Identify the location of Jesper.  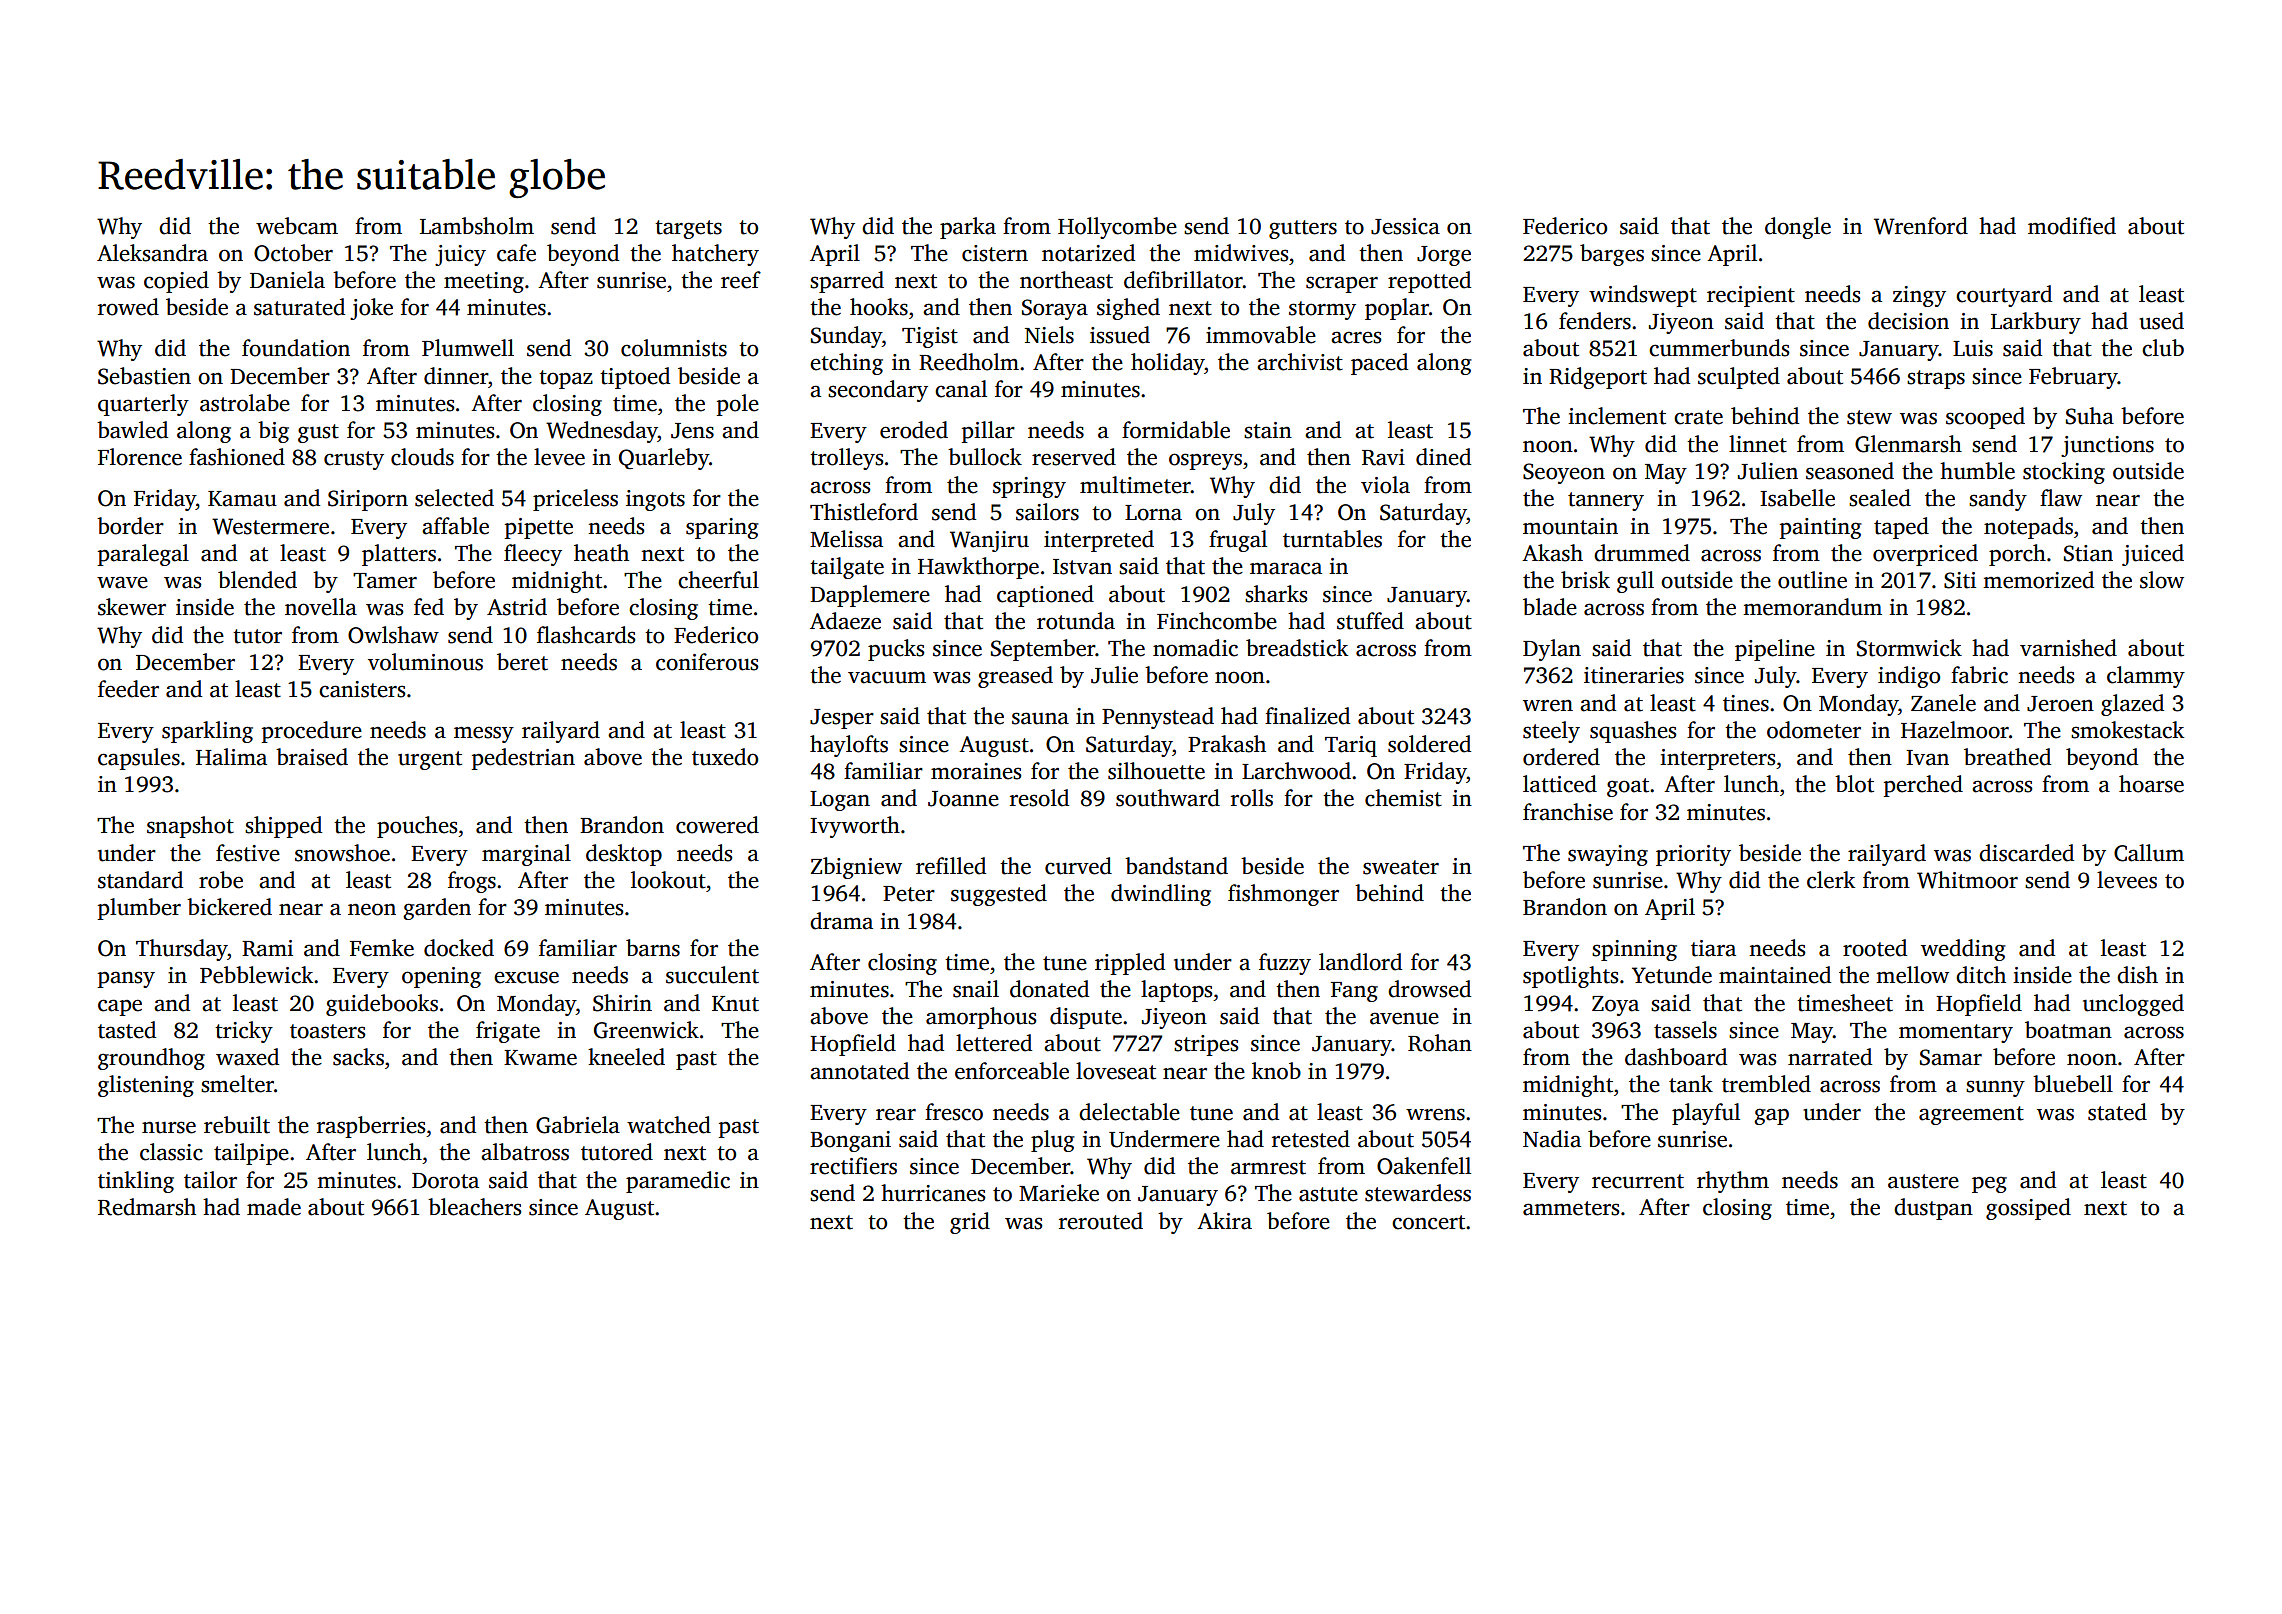
(842, 719).
